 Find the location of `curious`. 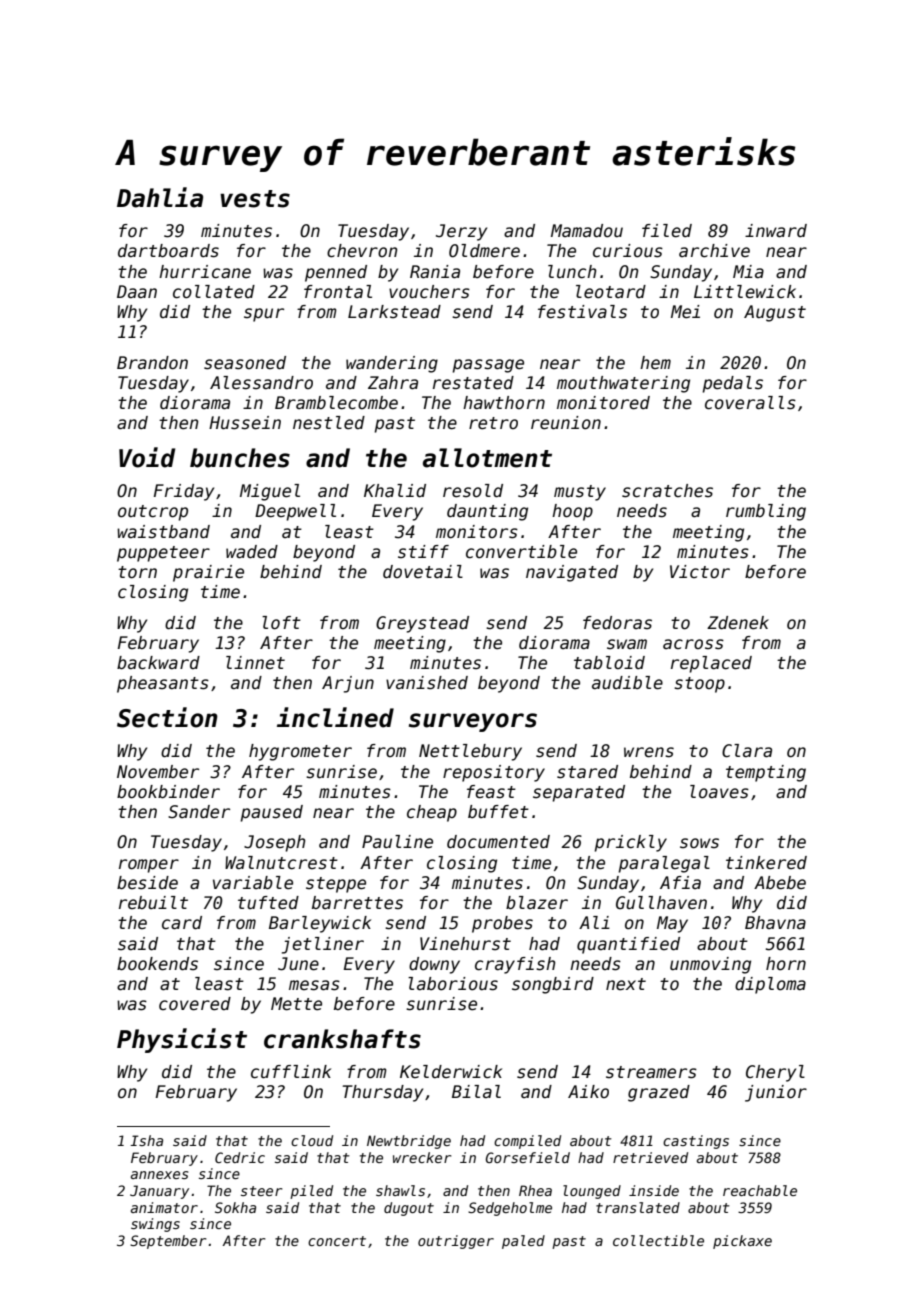

curious is located at coordinates (628, 251).
